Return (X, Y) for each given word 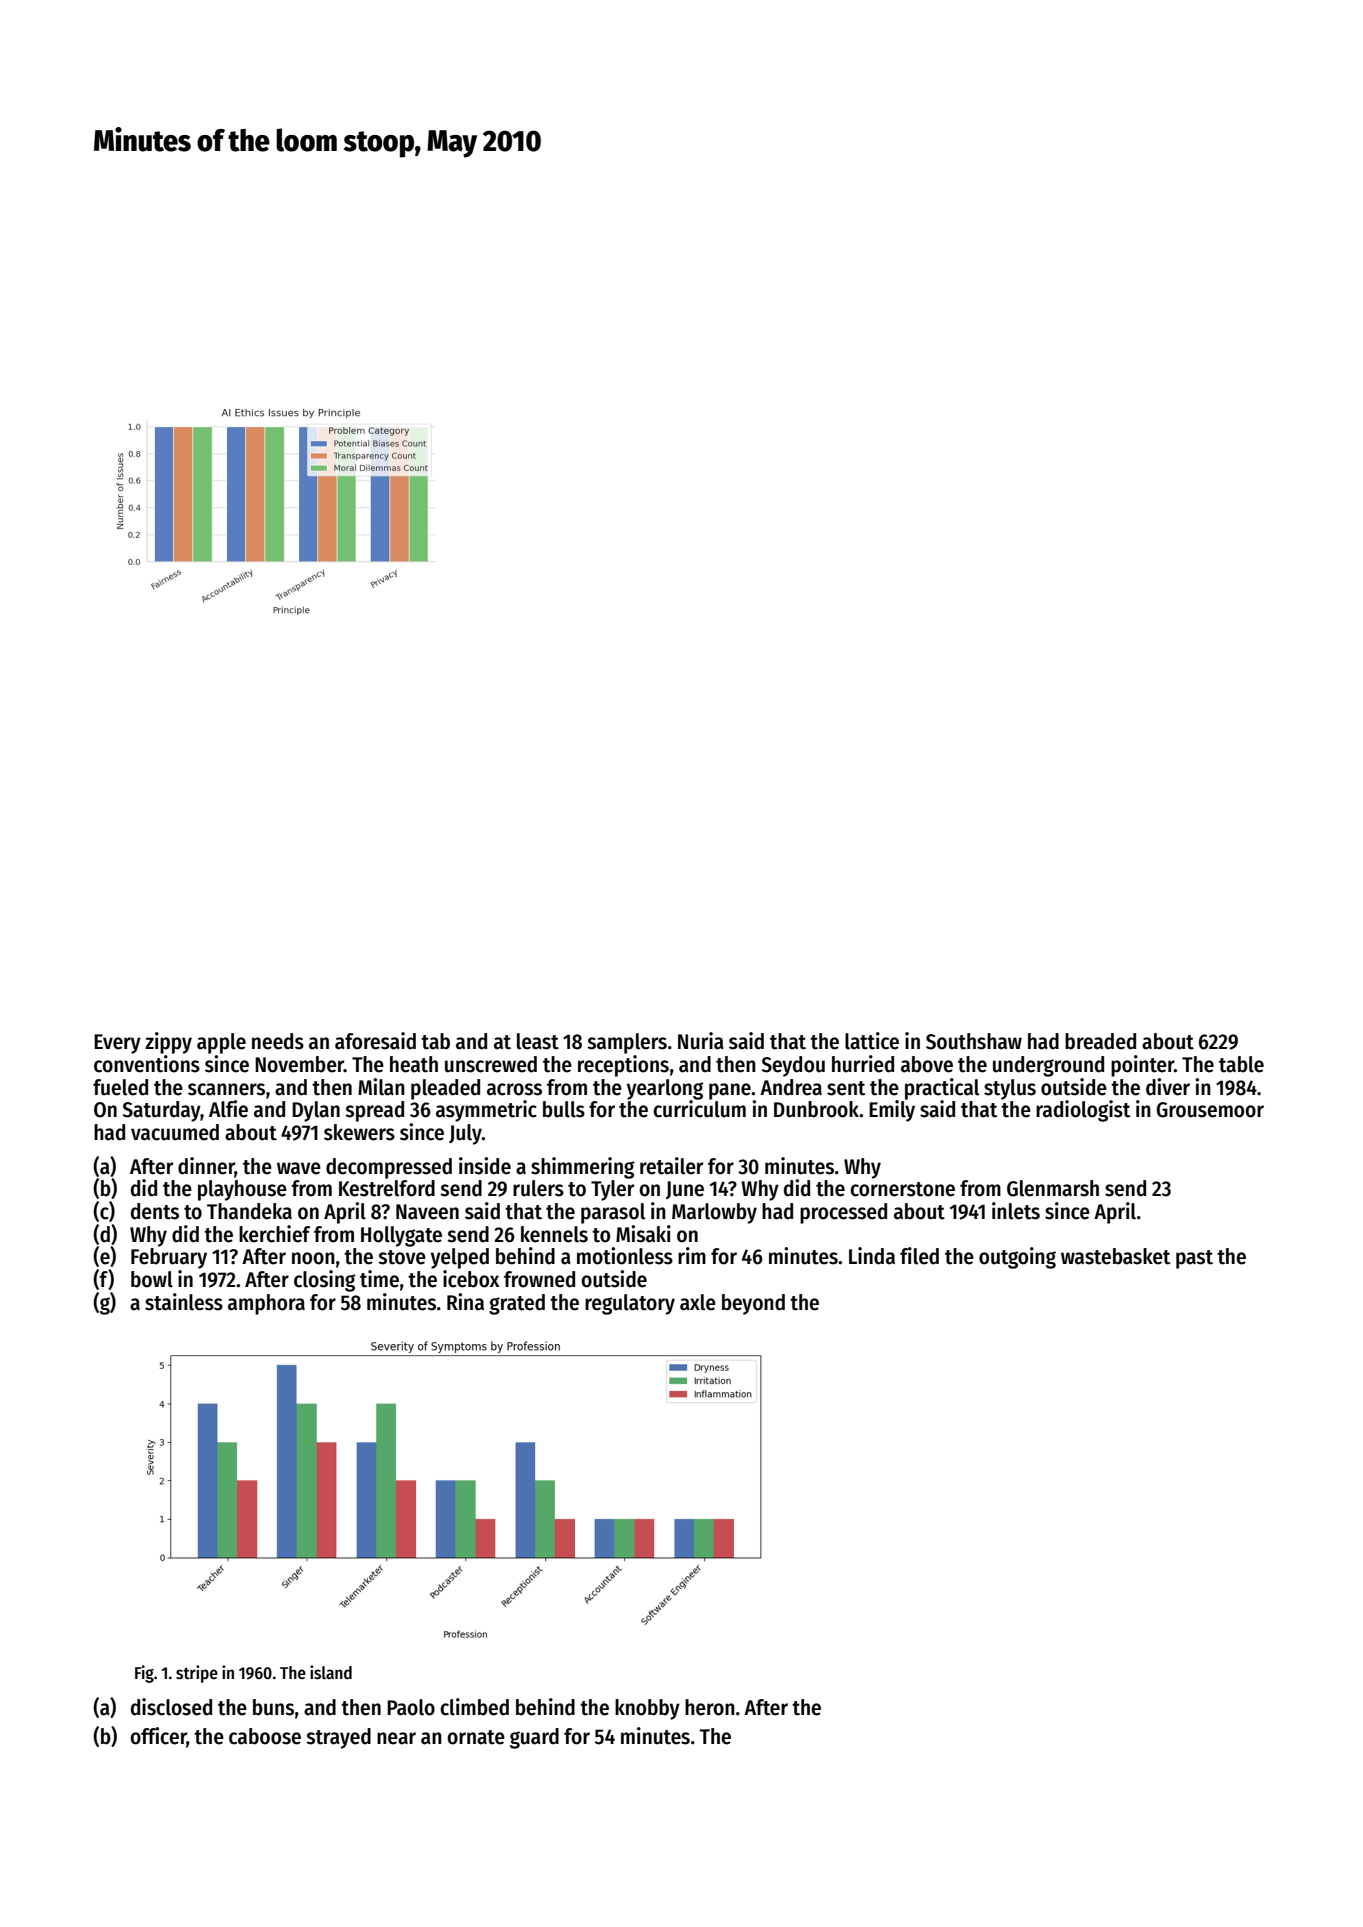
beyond (753, 1304)
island (331, 1672)
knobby (647, 1709)
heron (710, 1707)
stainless (184, 1302)
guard (534, 1738)
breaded (1100, 1041)
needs (278, 1041)
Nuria (701, 1041)
